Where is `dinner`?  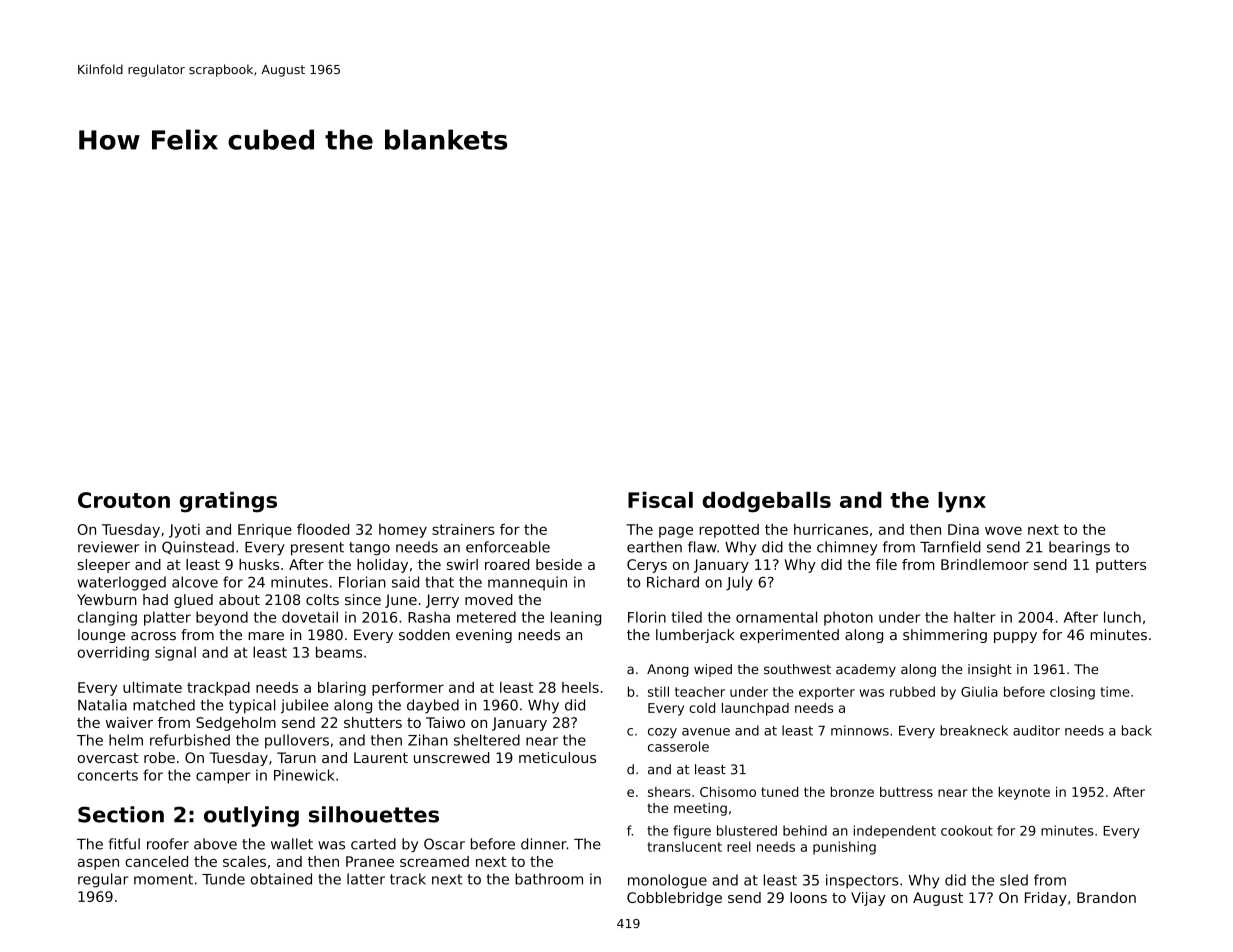 dinner is located at coordinates (544, 844).
